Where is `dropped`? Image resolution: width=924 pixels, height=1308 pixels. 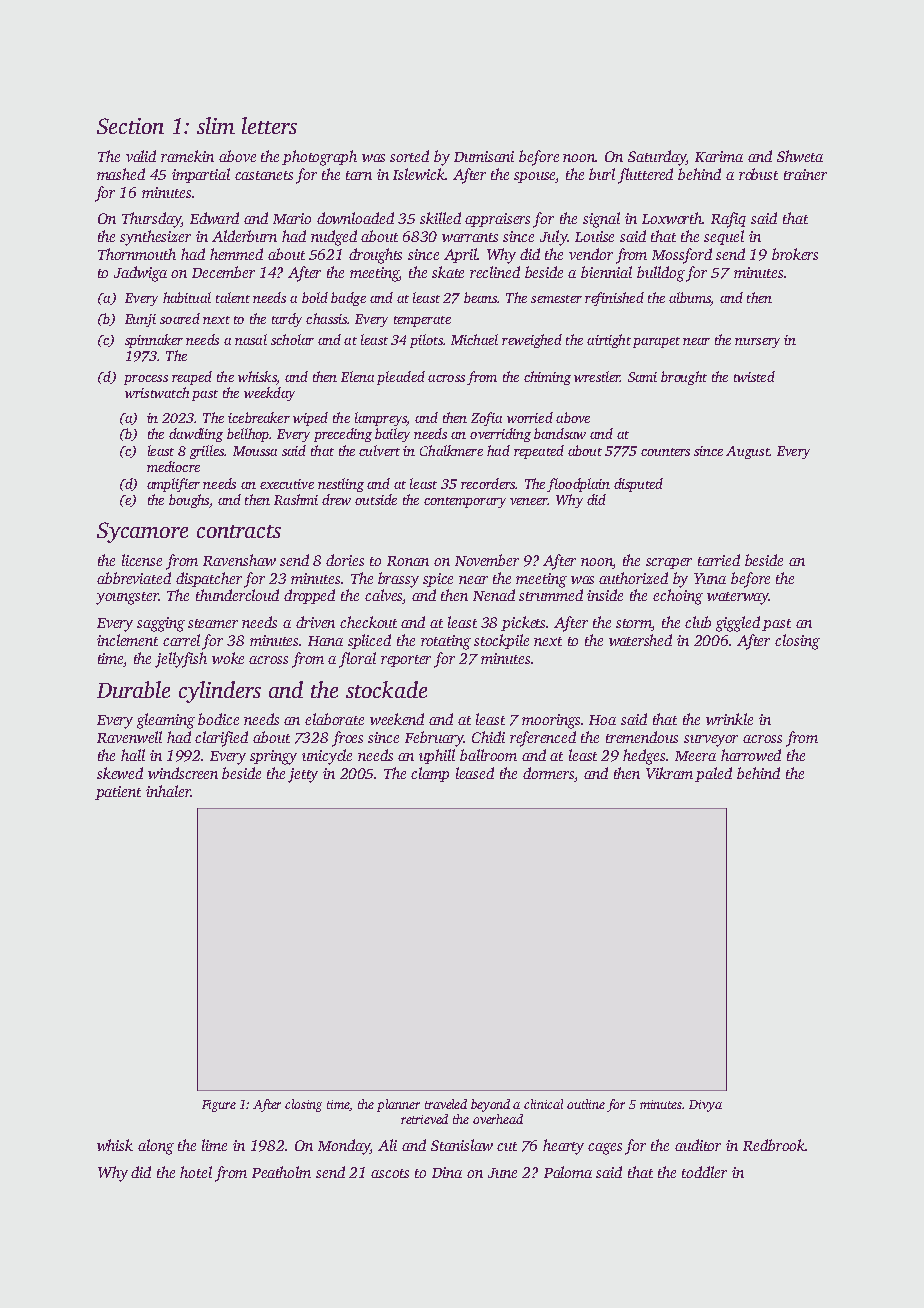
dropped is located at coordinates (309, 596).
